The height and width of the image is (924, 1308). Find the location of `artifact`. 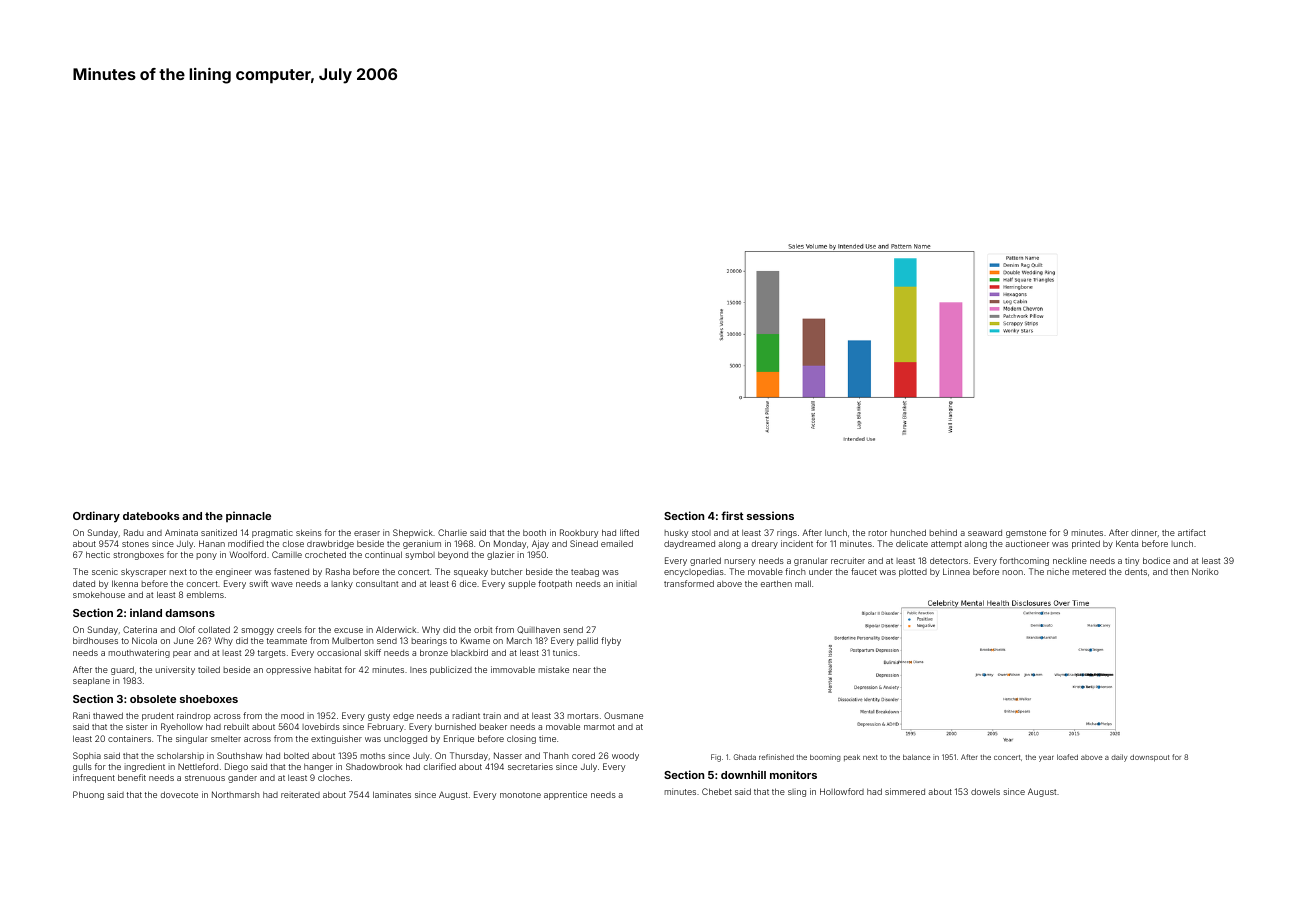

artifact is located at coordinates (1192, 532).
